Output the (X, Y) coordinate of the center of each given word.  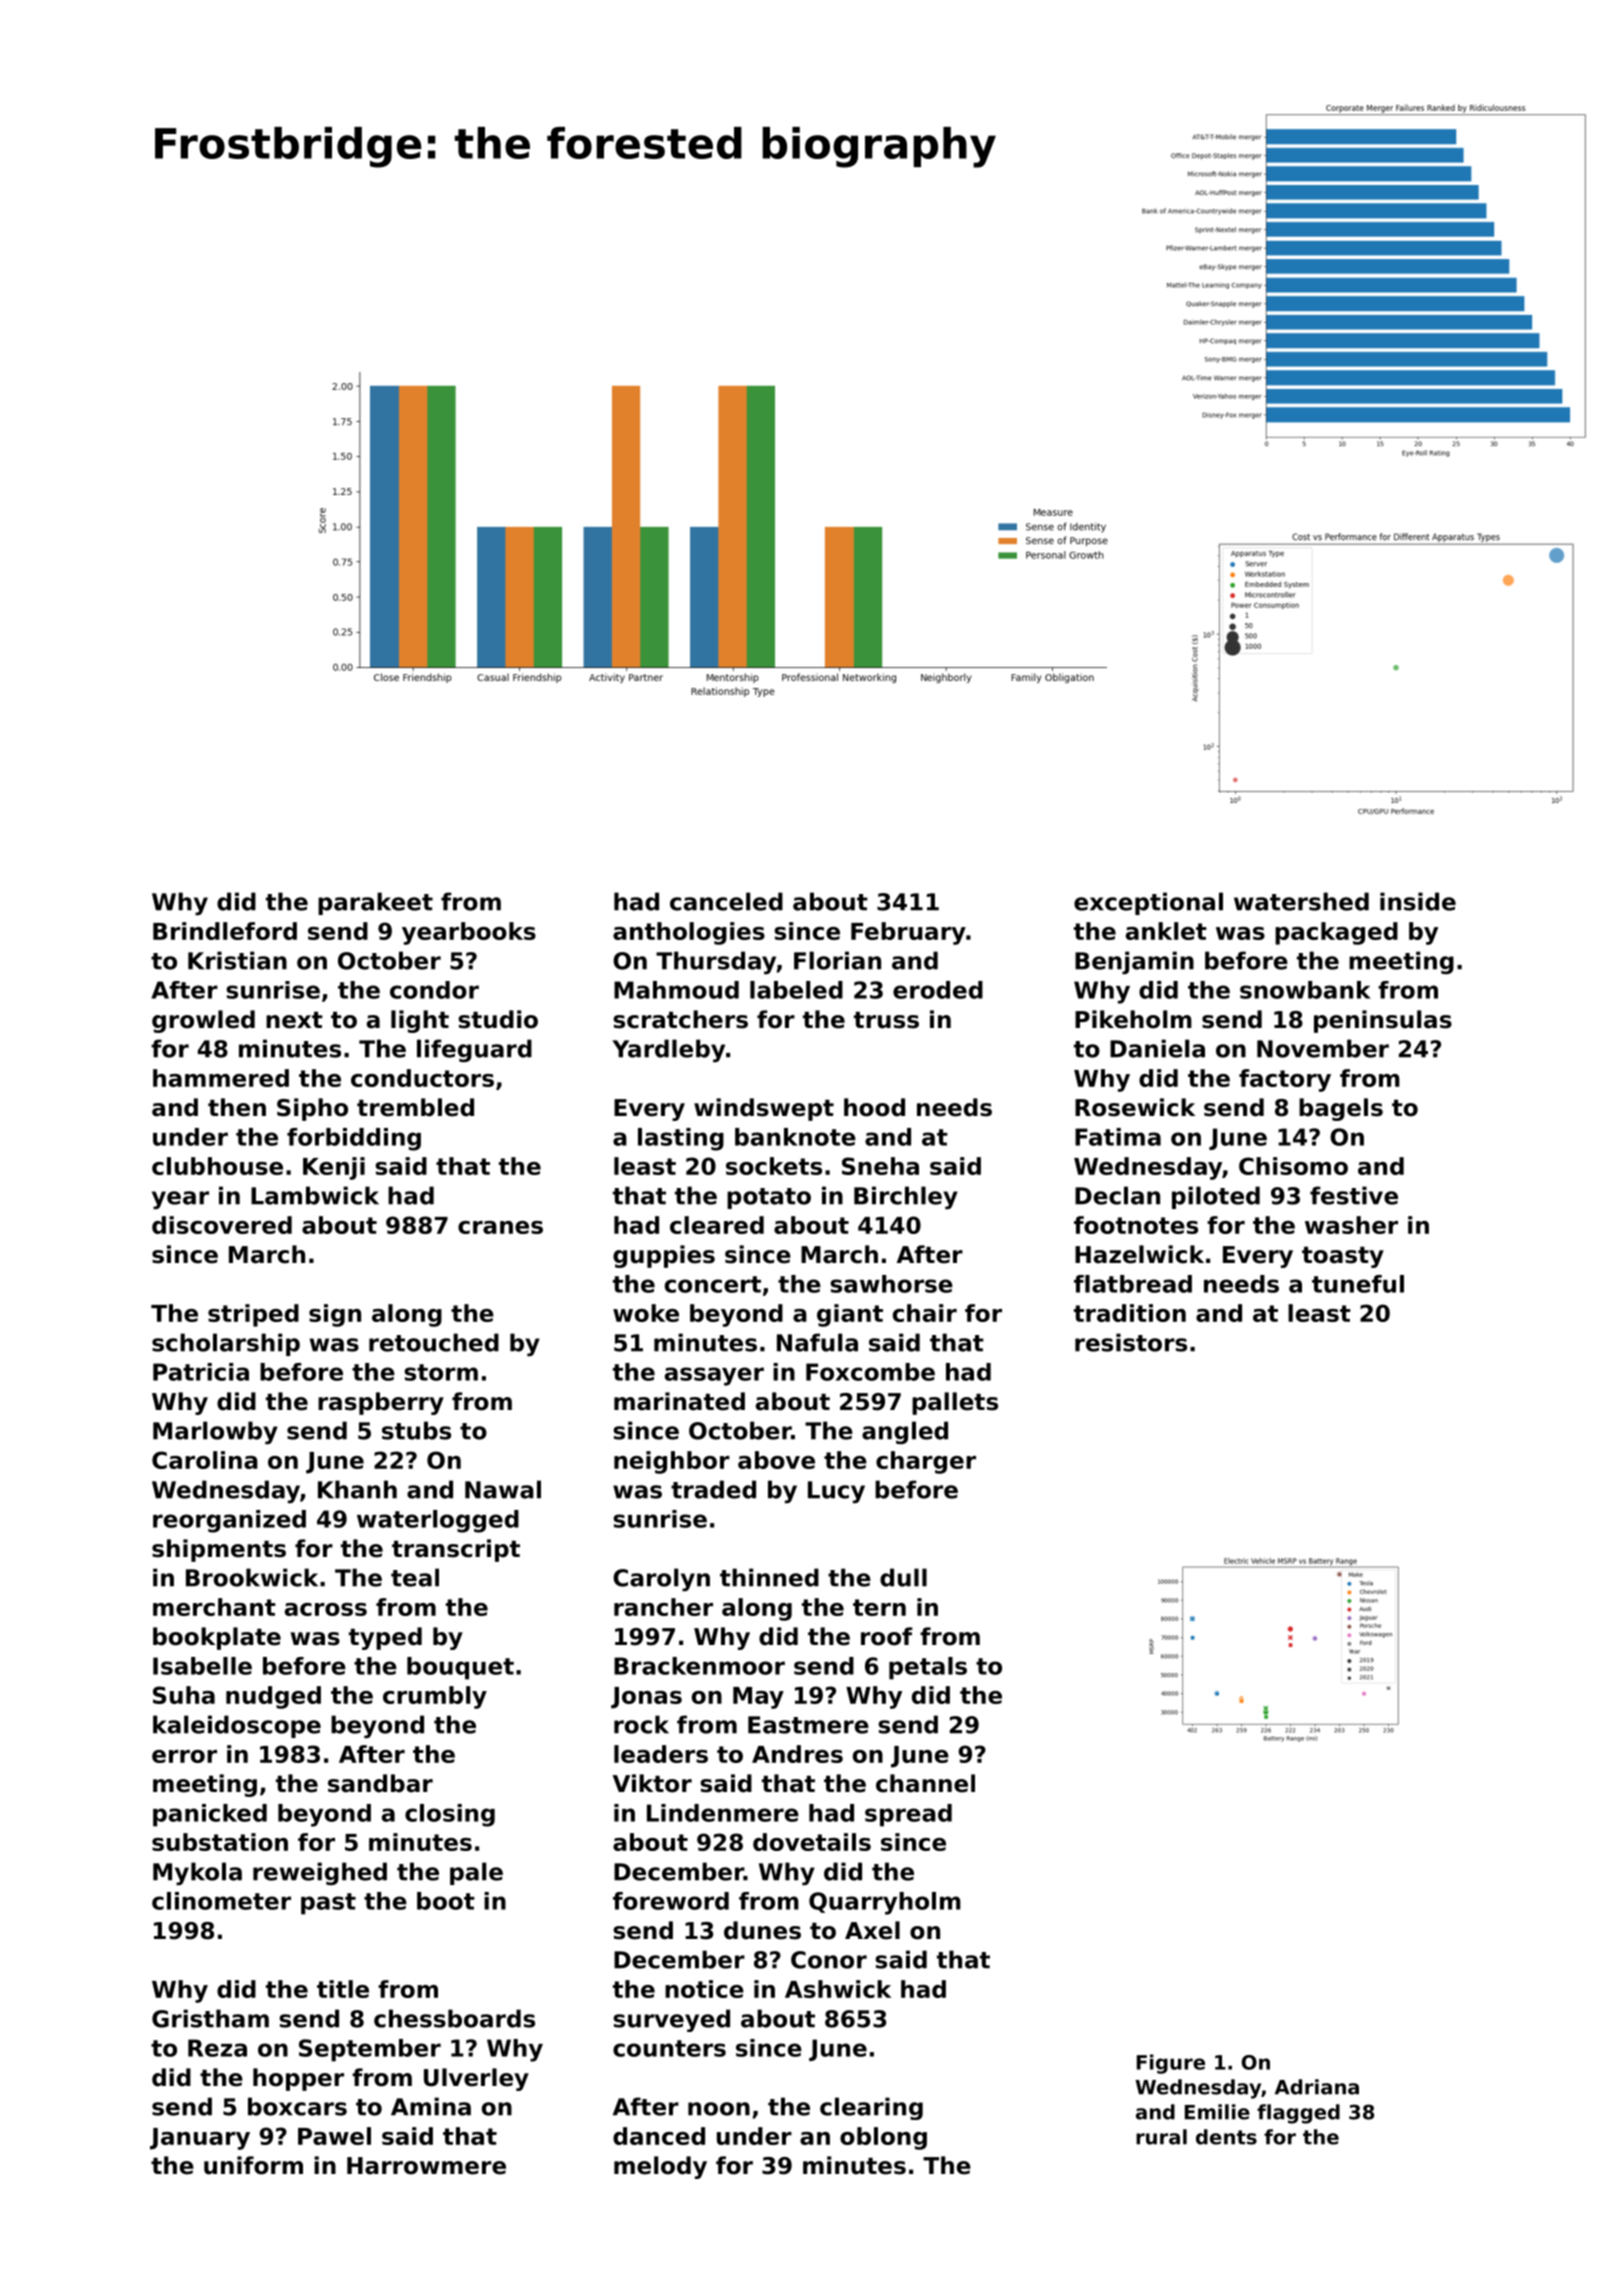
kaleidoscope (237, 1726)
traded (713, 1489)
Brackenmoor (699, 1666)
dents (1226, 2137)
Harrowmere (426, 2166)
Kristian (237, 960)
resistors (1131, 1342)
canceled (726, 901)
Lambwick (315, 1195)
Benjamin (1134, 963)
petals (928, 1668)
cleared (717, 1225)
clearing (871, 2108)
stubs (416, 1430)
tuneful (1358, 1284)
